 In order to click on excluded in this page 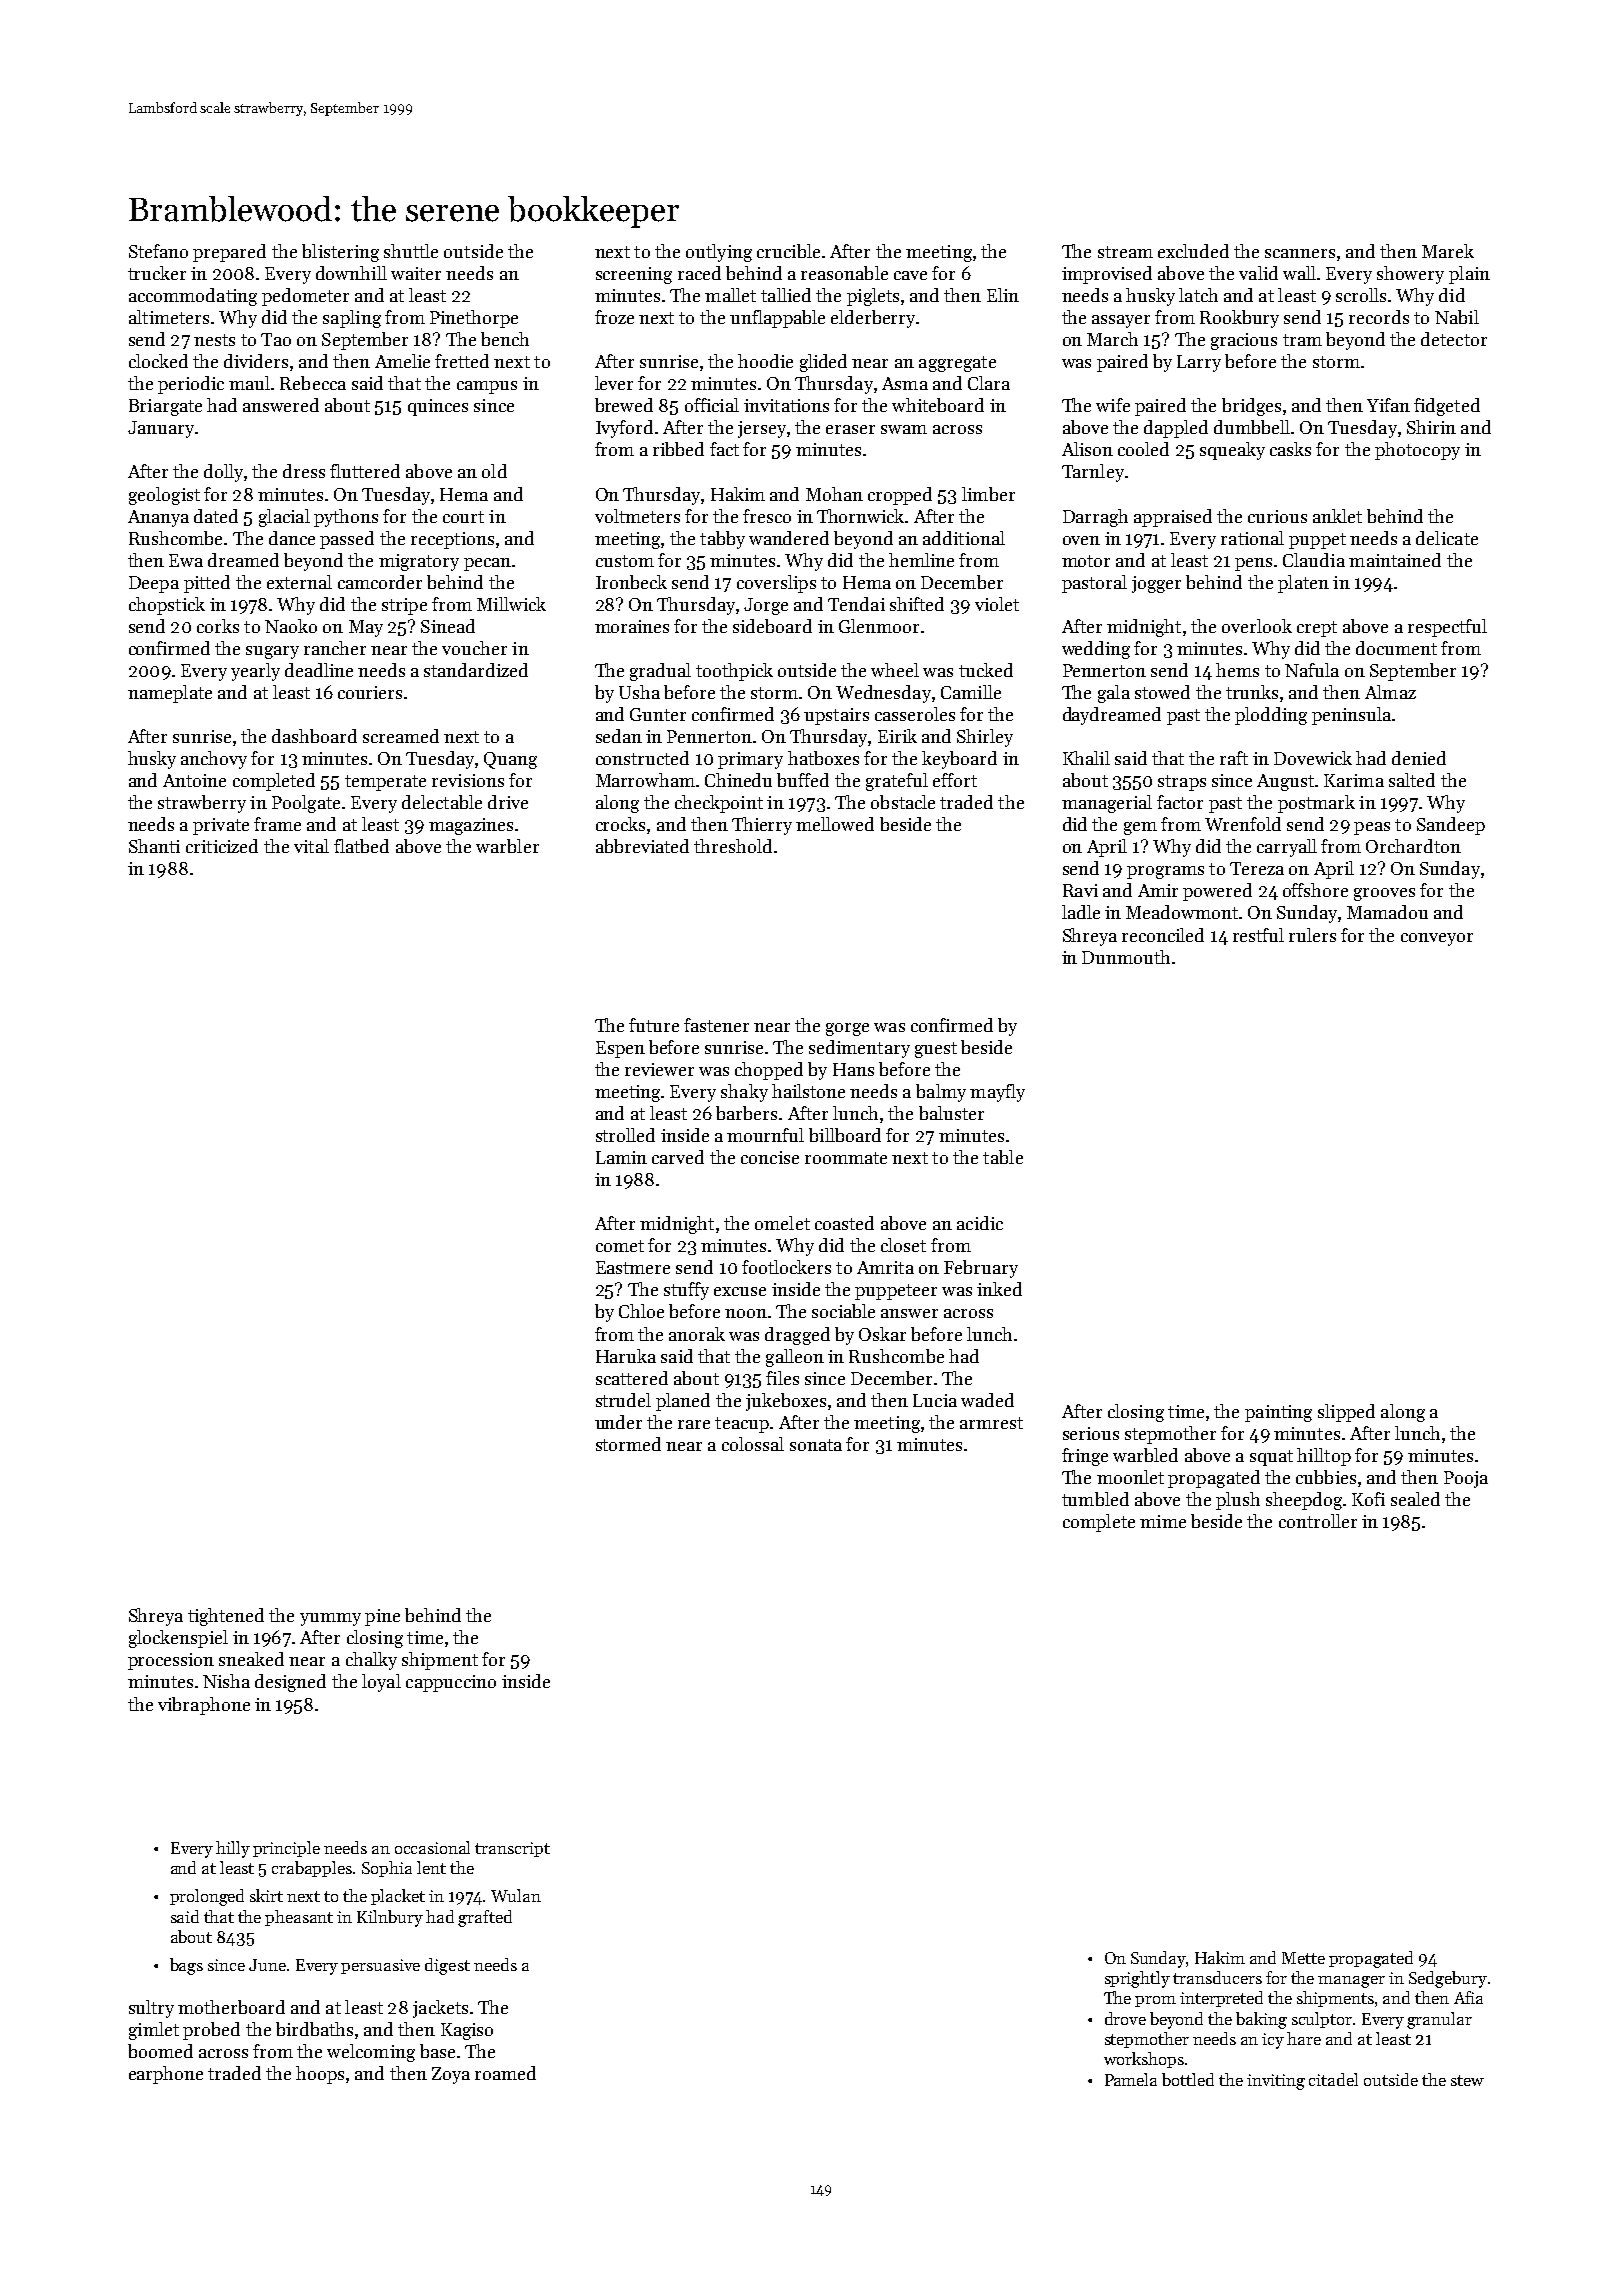, I will do `click(1193, 251)`.
